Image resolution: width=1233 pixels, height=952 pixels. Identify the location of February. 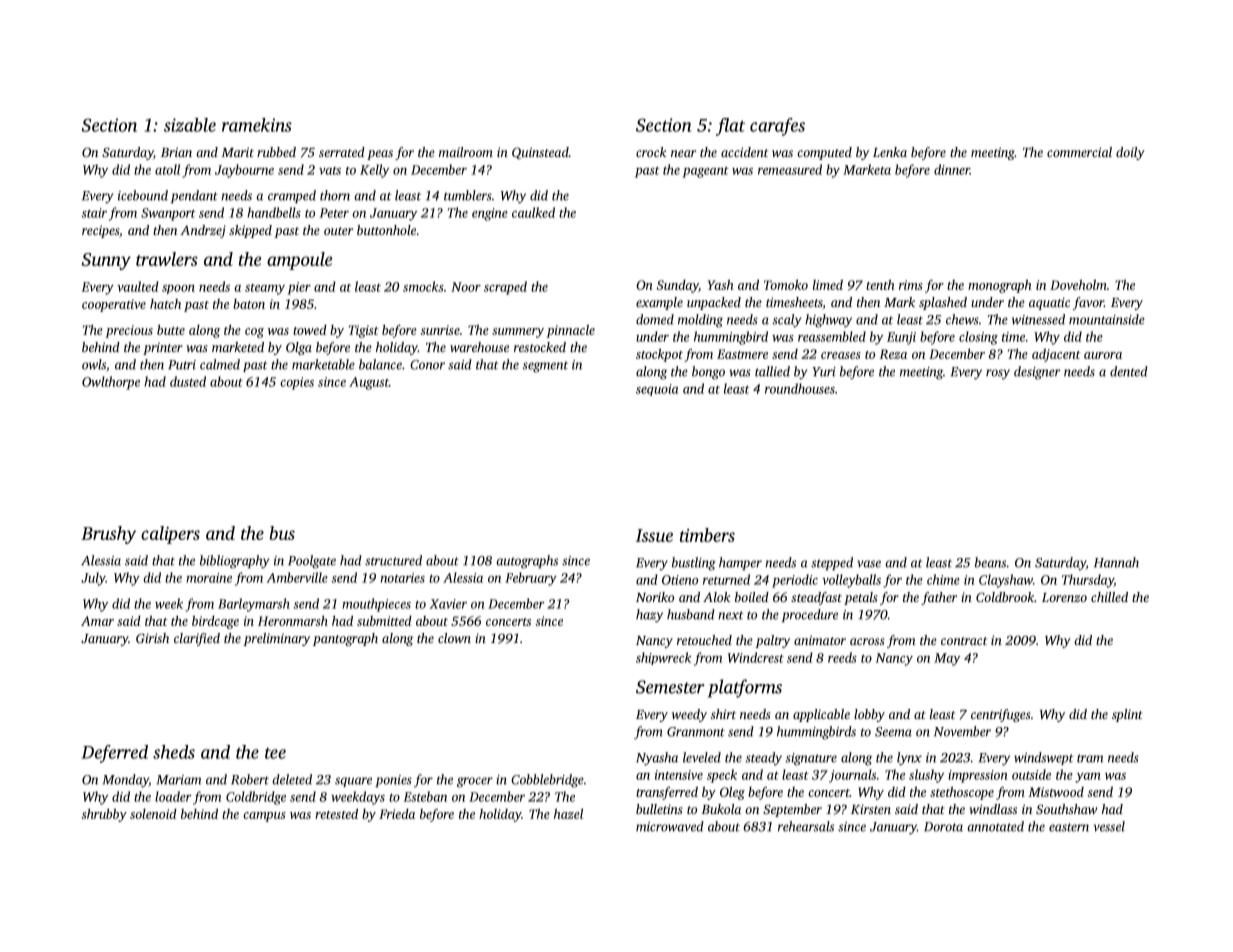
(531, 579).
